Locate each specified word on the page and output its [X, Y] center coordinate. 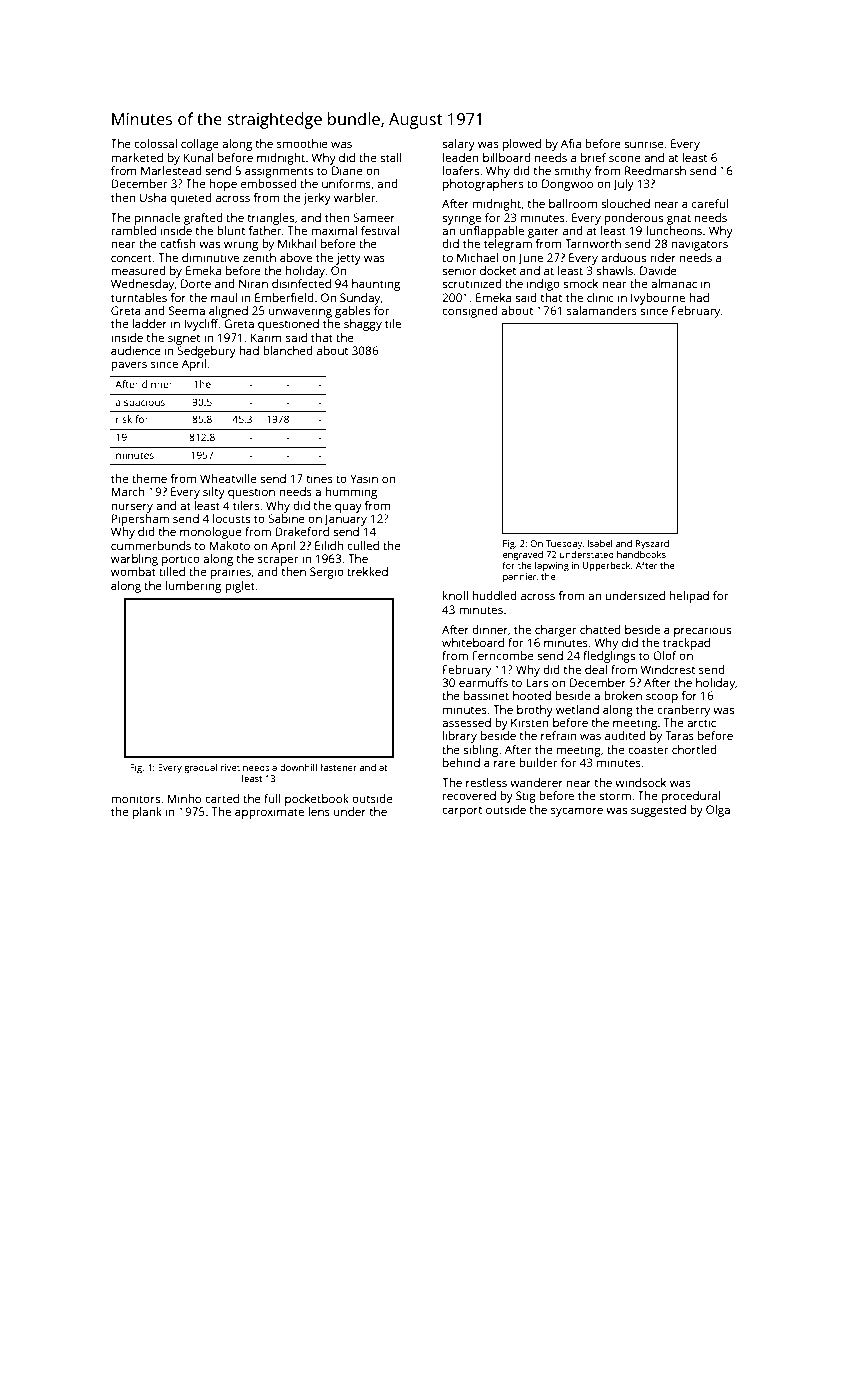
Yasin [364, 478]
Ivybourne [658, 299]
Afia [571, 143]
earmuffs [483, 682]
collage [200, 145]
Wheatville [228, 478]
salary [458, 145]
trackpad [686, 644]
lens [319, 811]
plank [147, 813]
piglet [240, 587]
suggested [658, 811]
